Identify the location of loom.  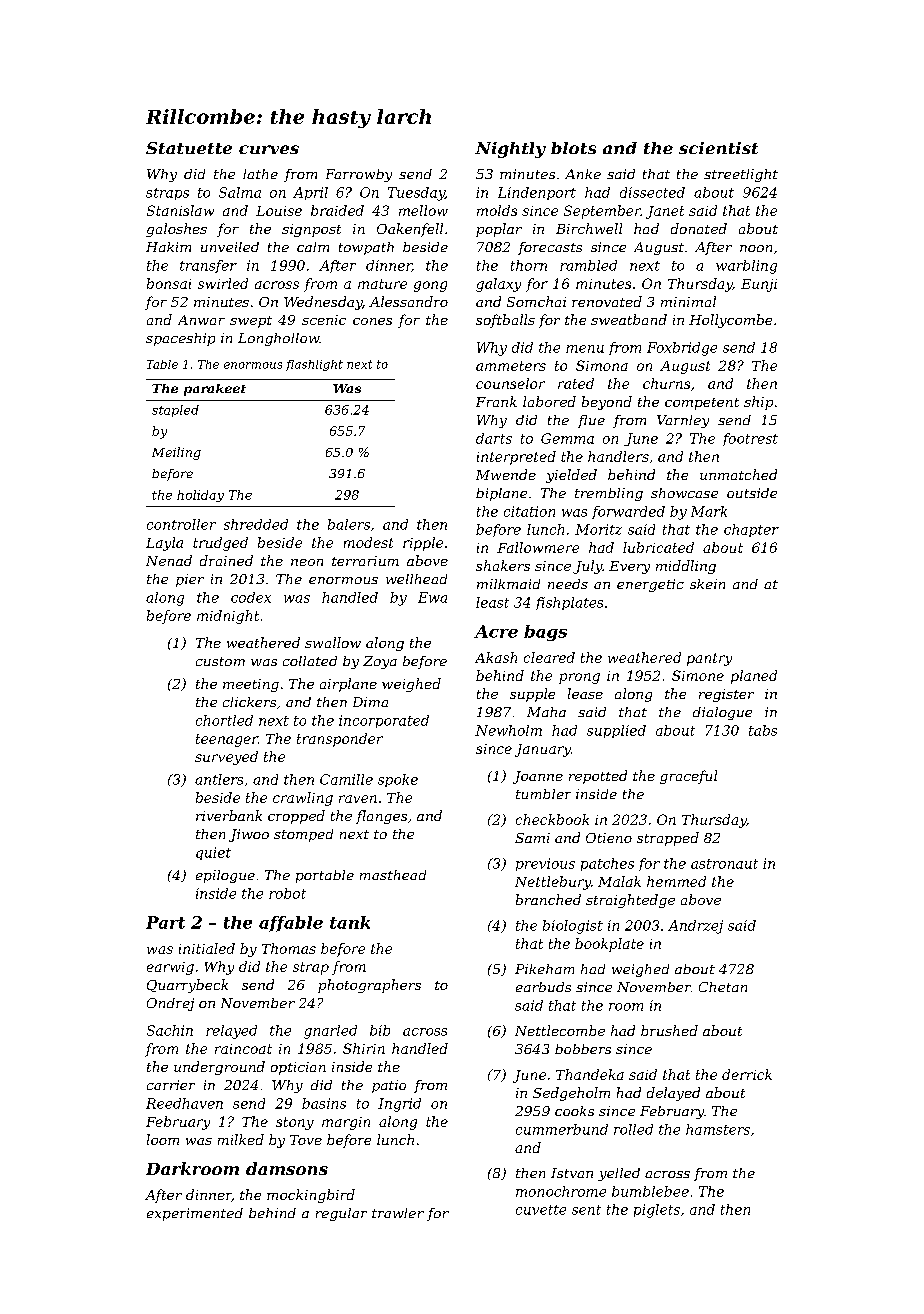
(163, 1139).
